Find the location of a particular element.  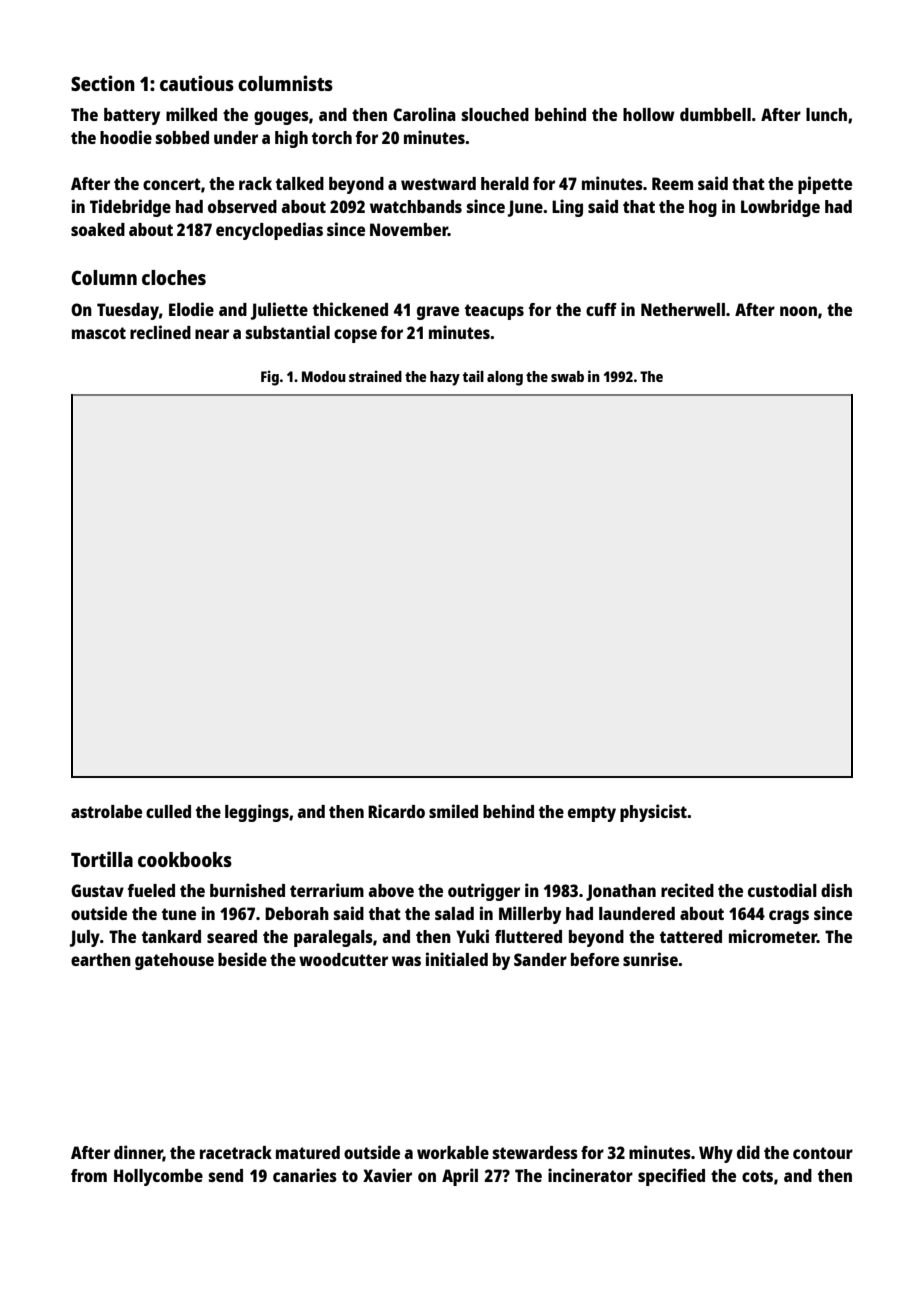

near is located at coordinates (212, 334).
